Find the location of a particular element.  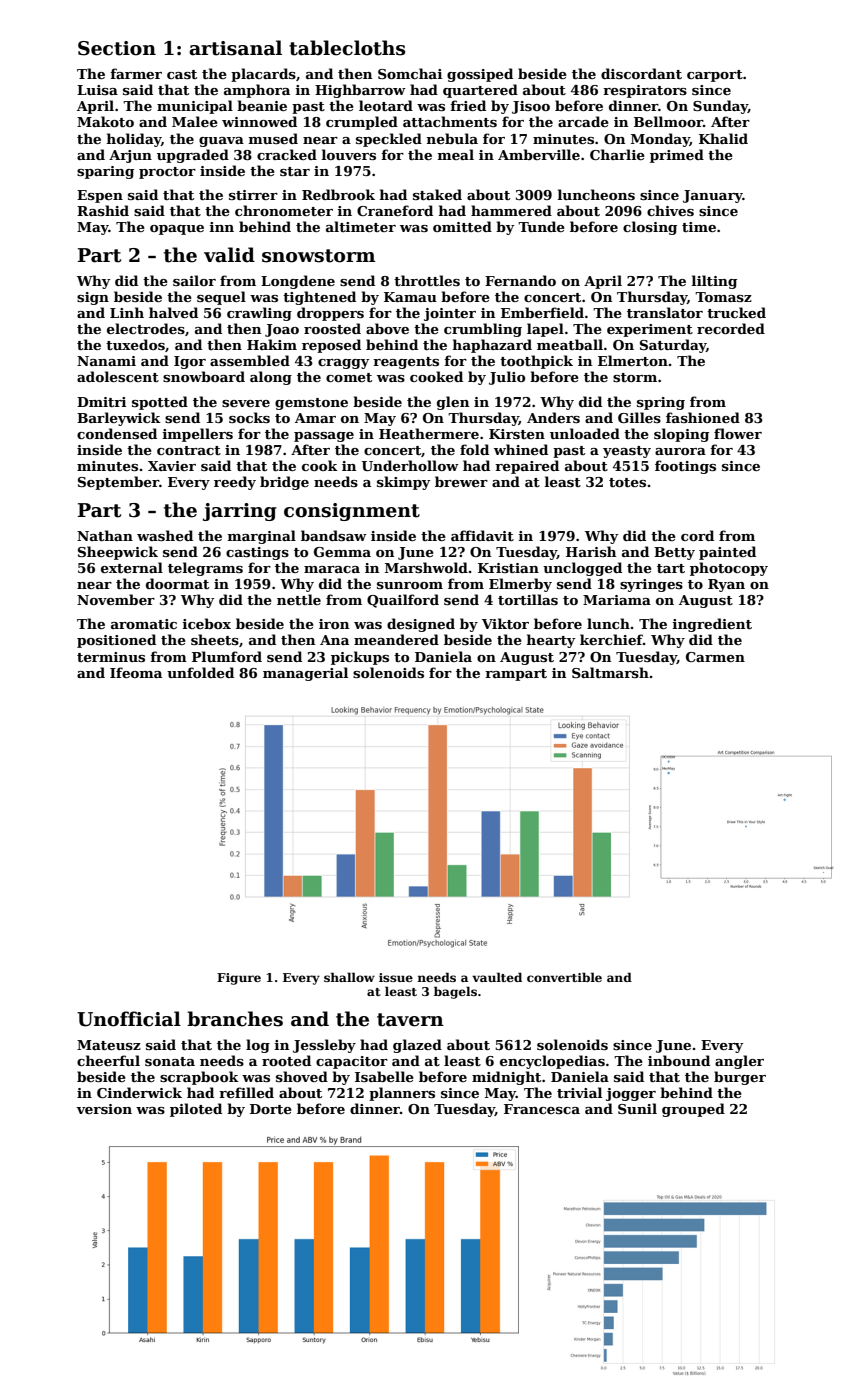

Saltmarsh is located at coordinates (610, 672).
